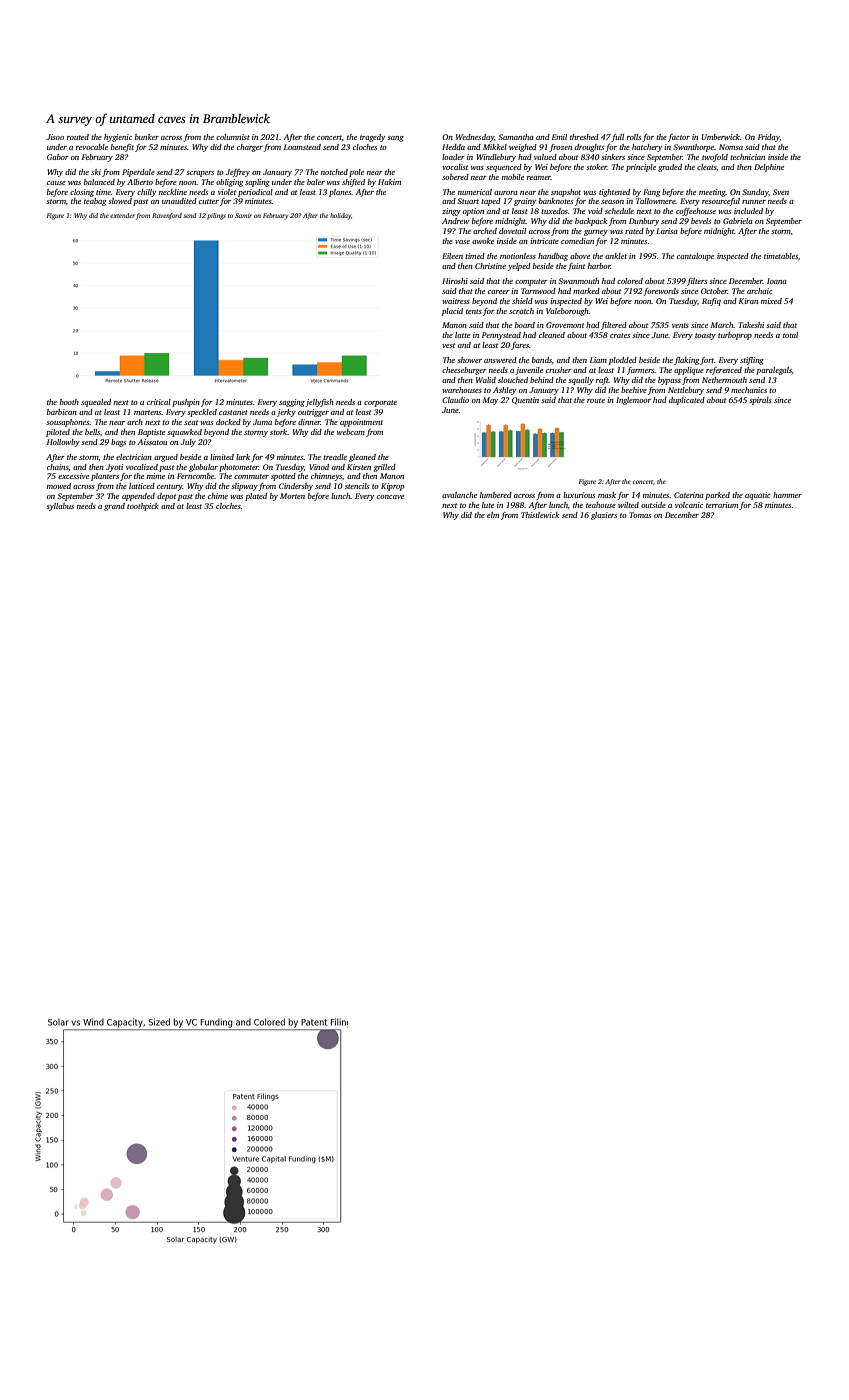  I want to click on Swanthorpe, so click(693, 148).
